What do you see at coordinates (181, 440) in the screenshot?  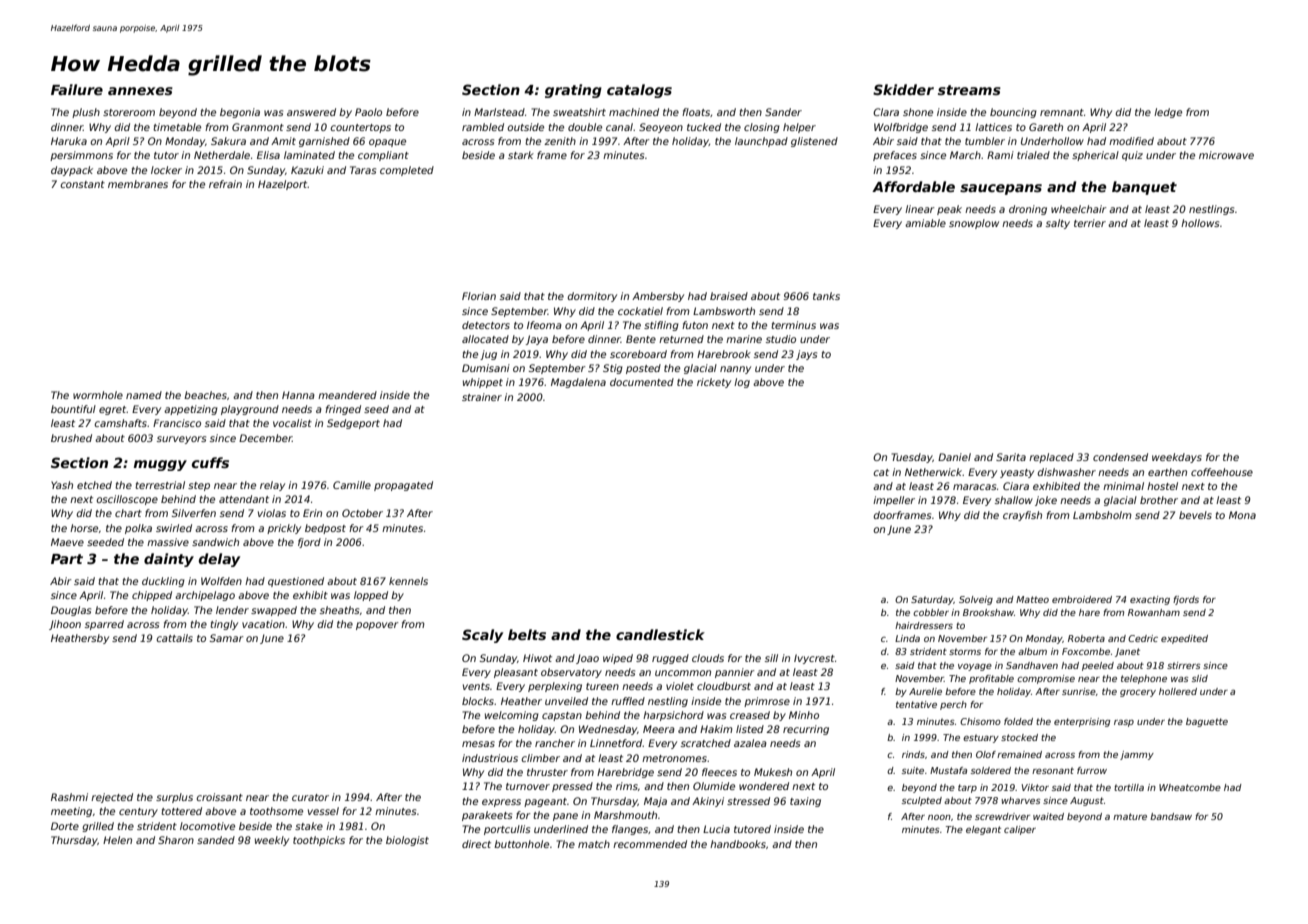 I see `surveyors` at bounding box center [181, 440].
